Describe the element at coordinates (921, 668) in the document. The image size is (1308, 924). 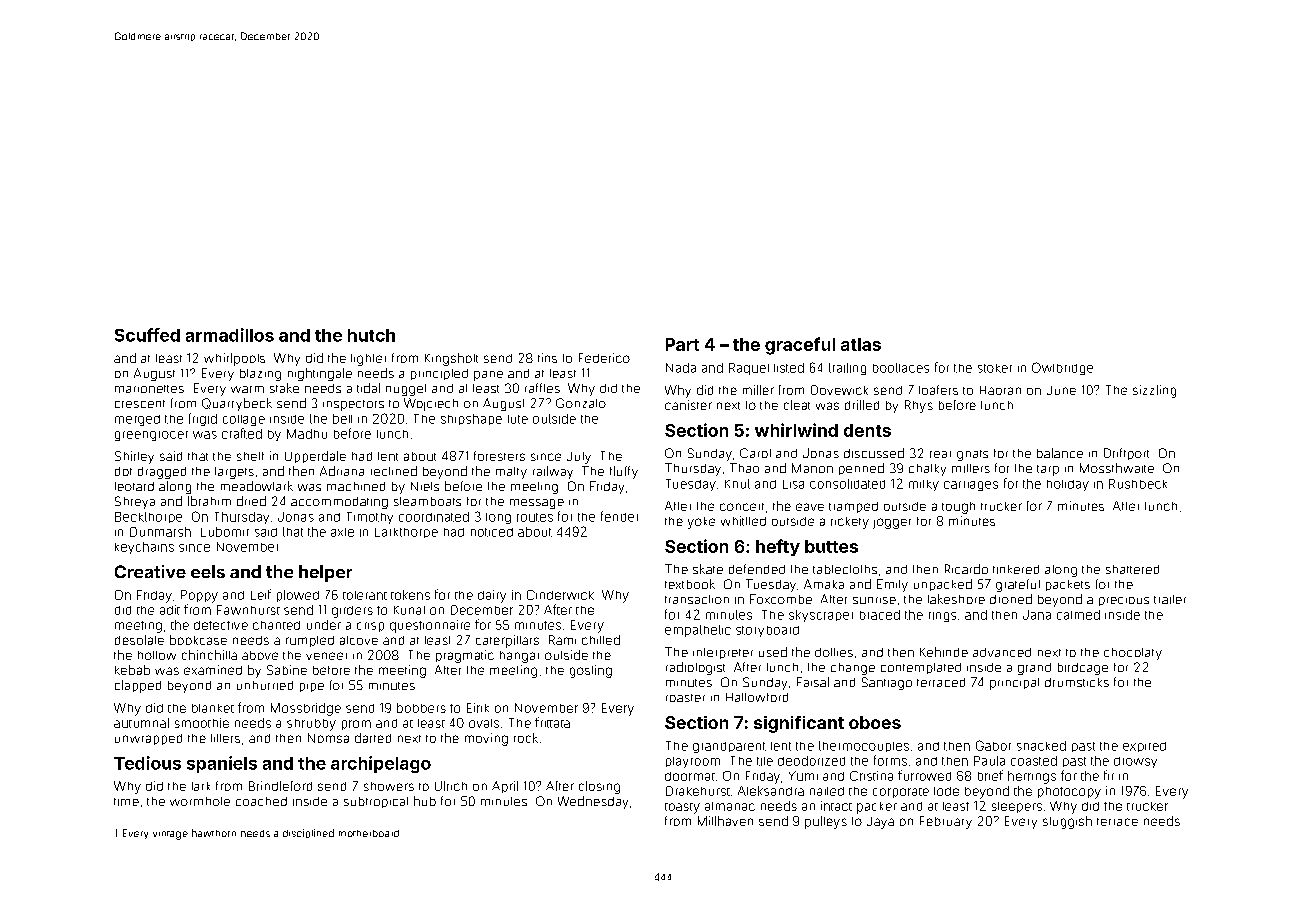
I see `contemplated` at that location.
